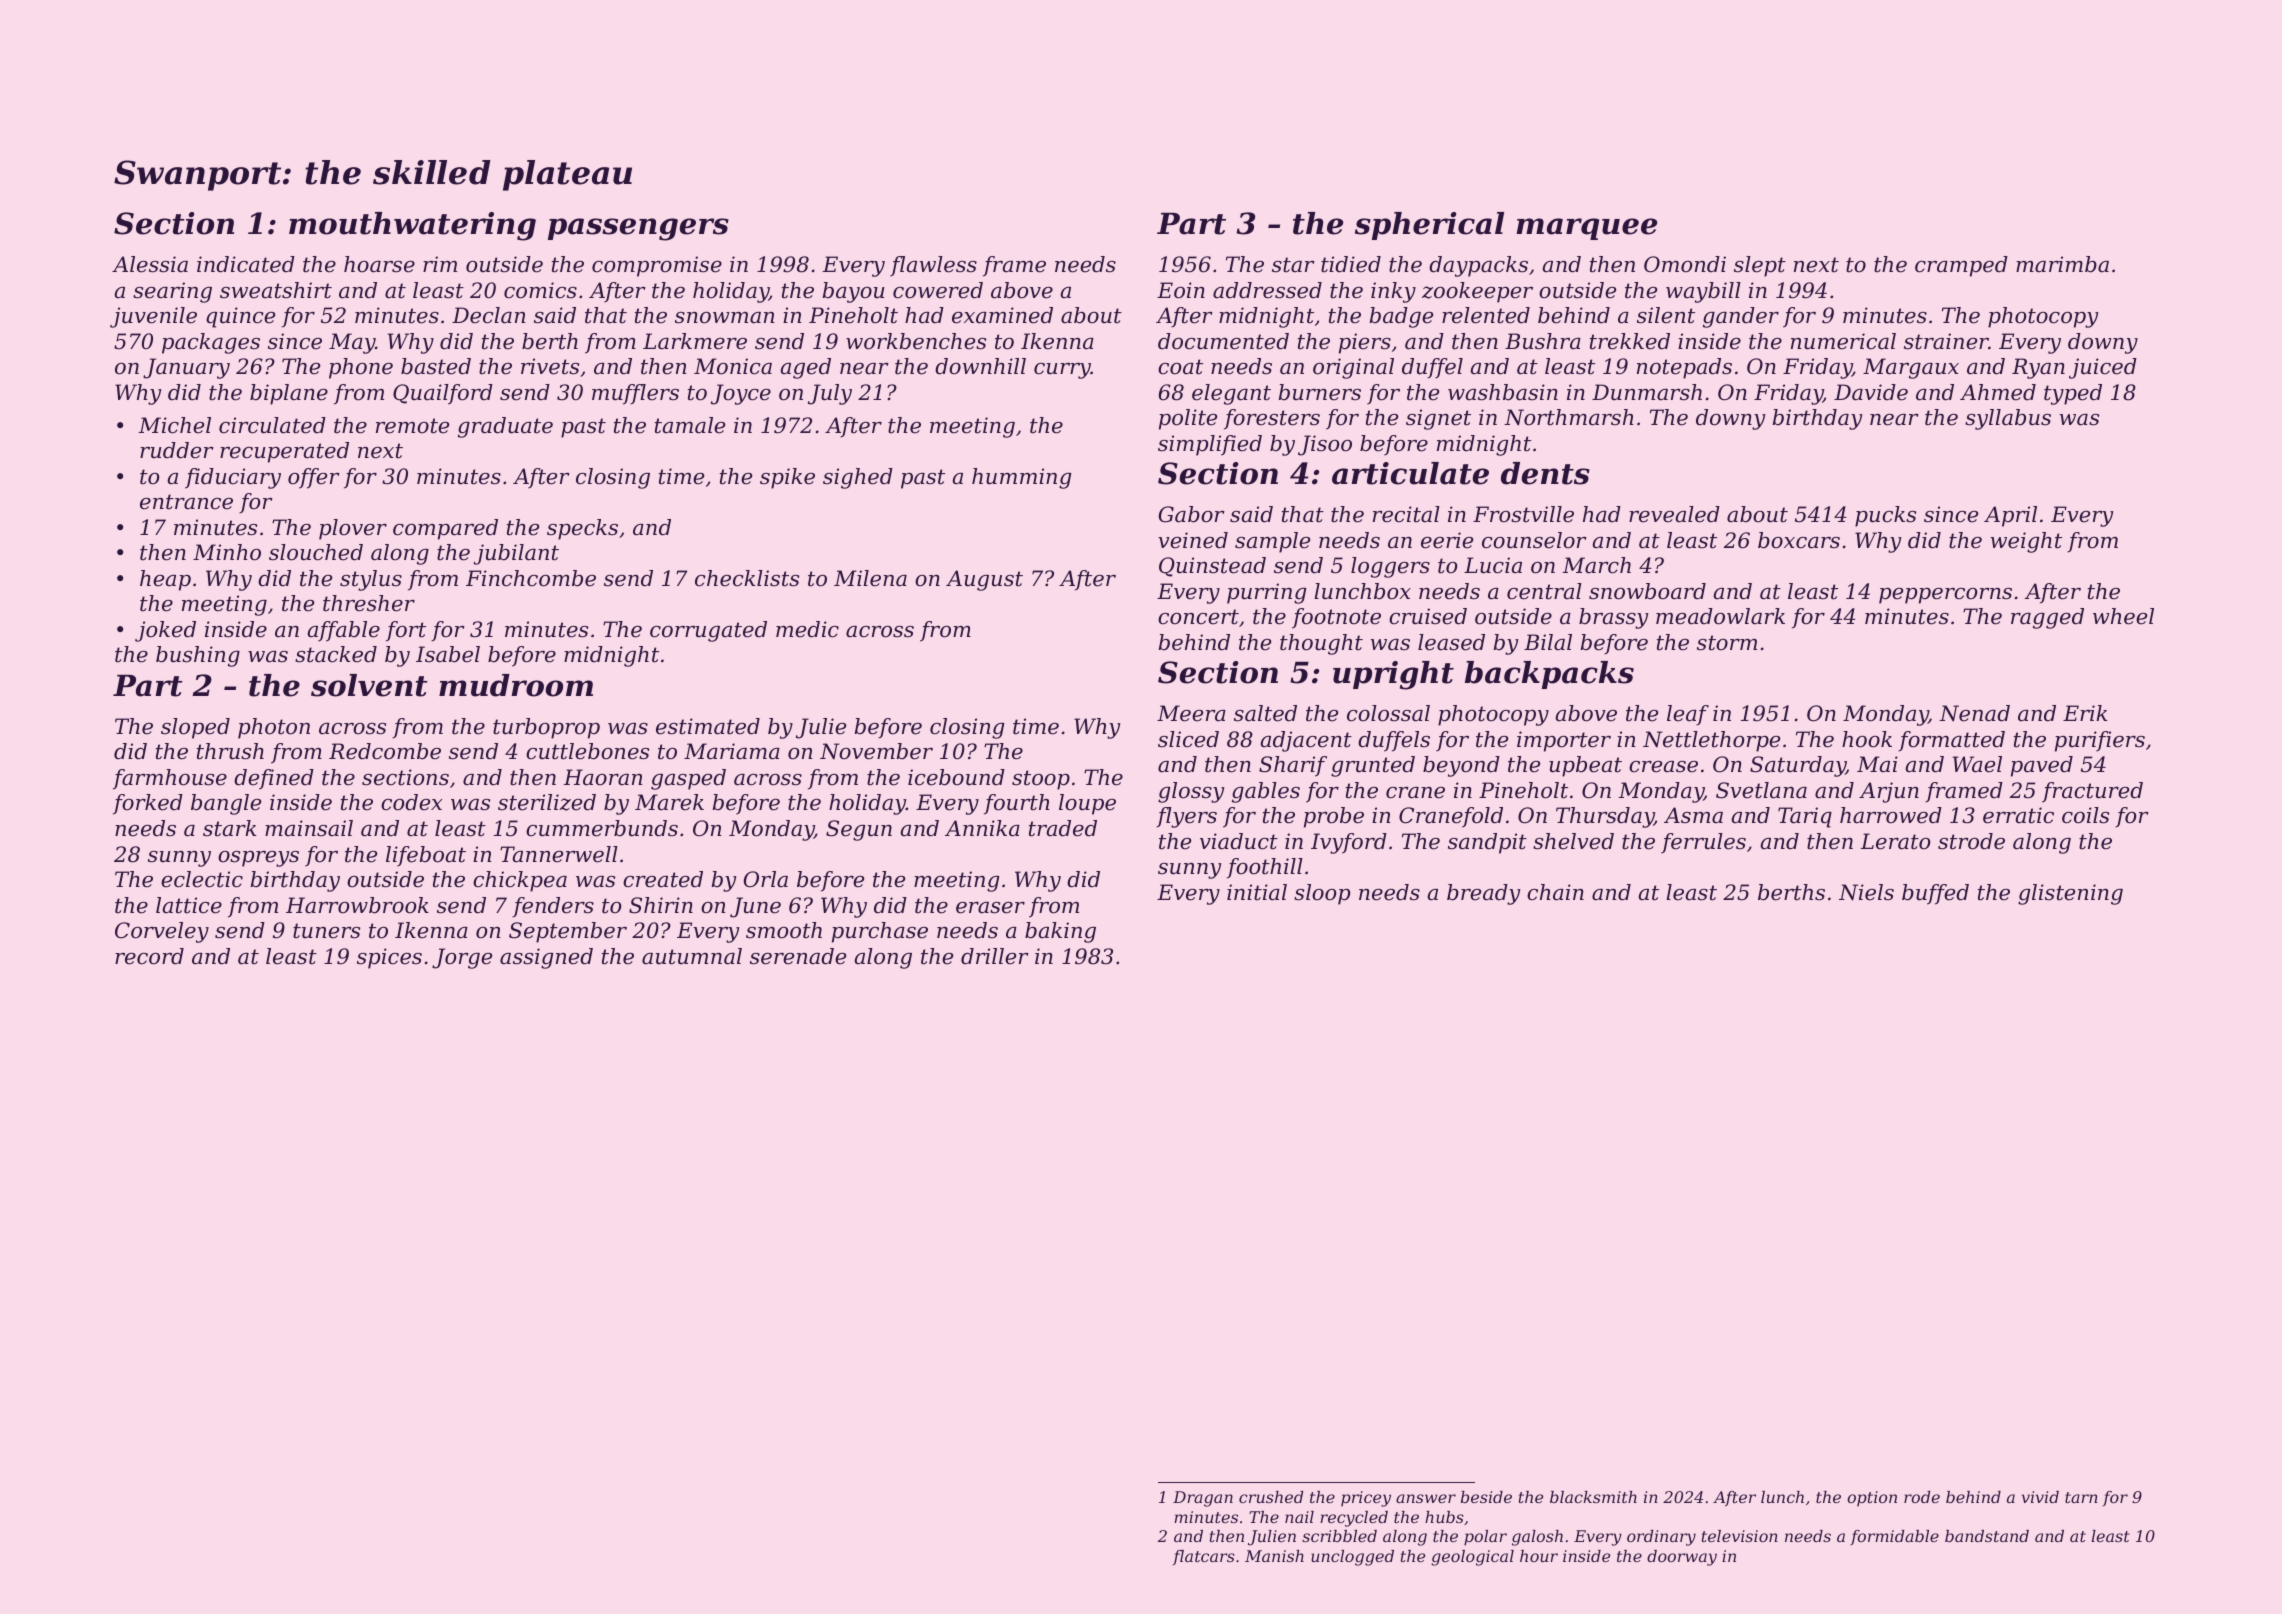 The height and width of the image is (1614, 2282). What do you see at coordinates (2070, 894) in the image?
I see `glistening` at bounding box center [2070, 894].
